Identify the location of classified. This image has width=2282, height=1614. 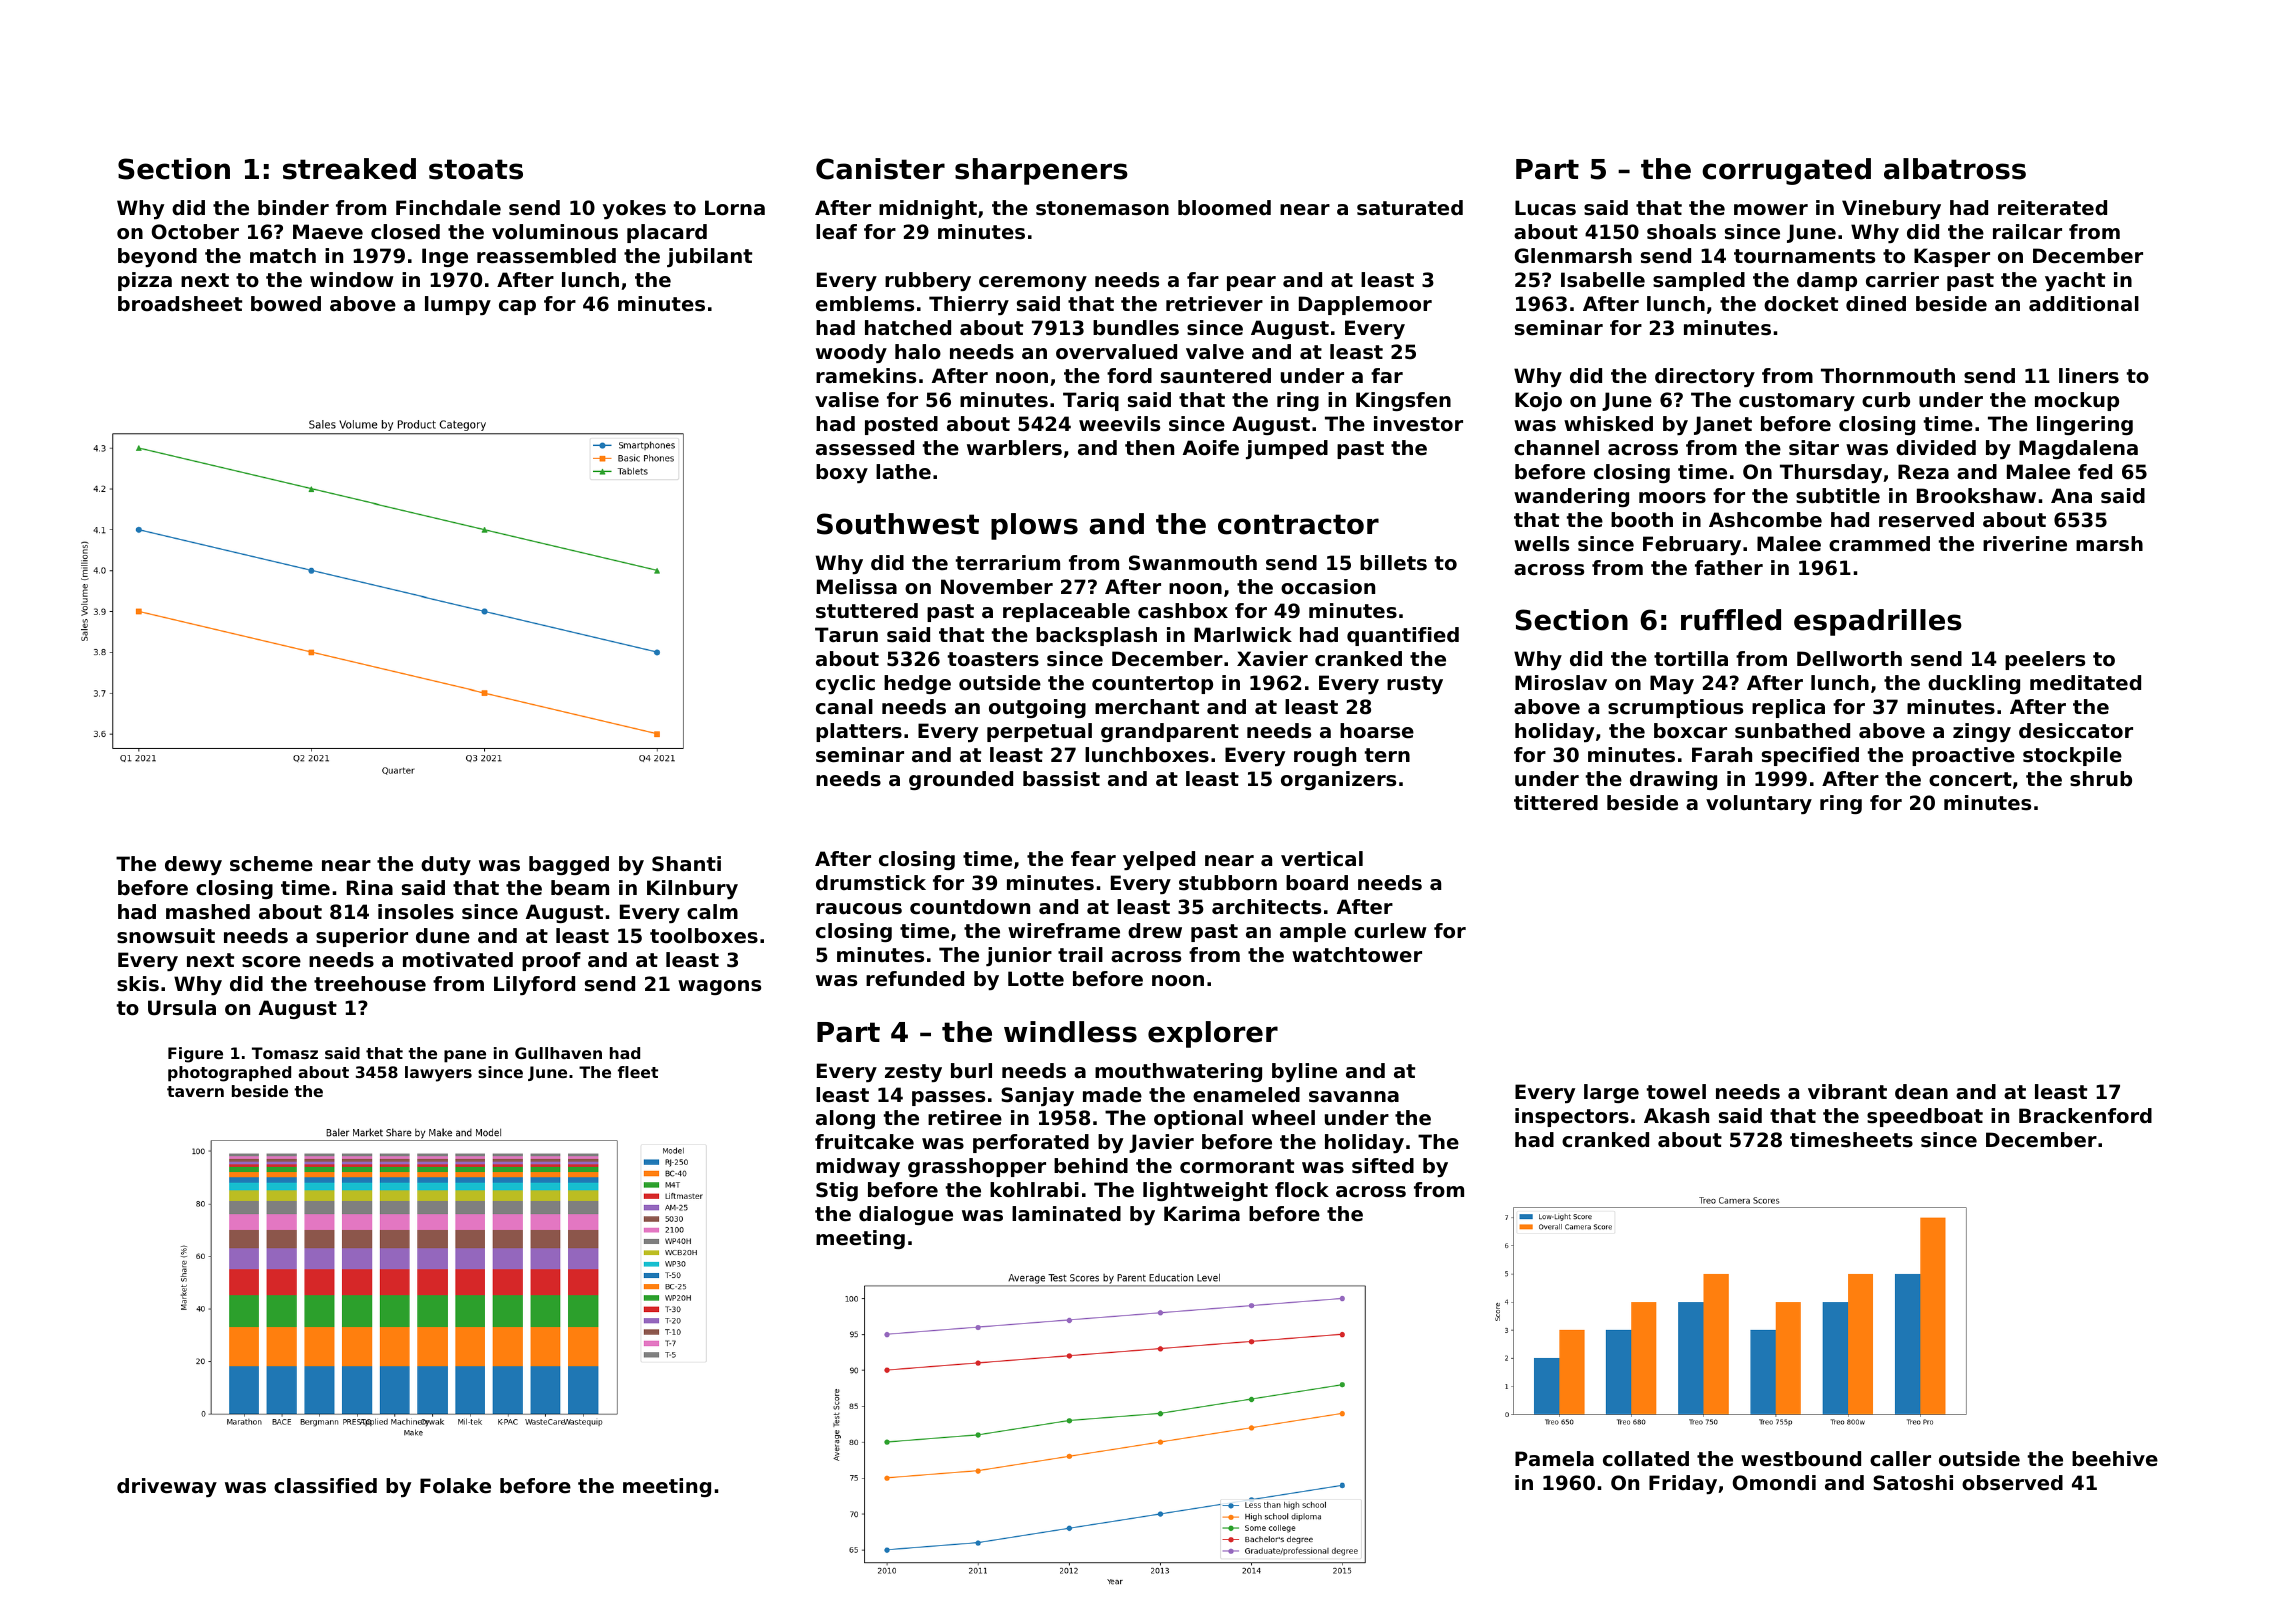
(325, 1486).
